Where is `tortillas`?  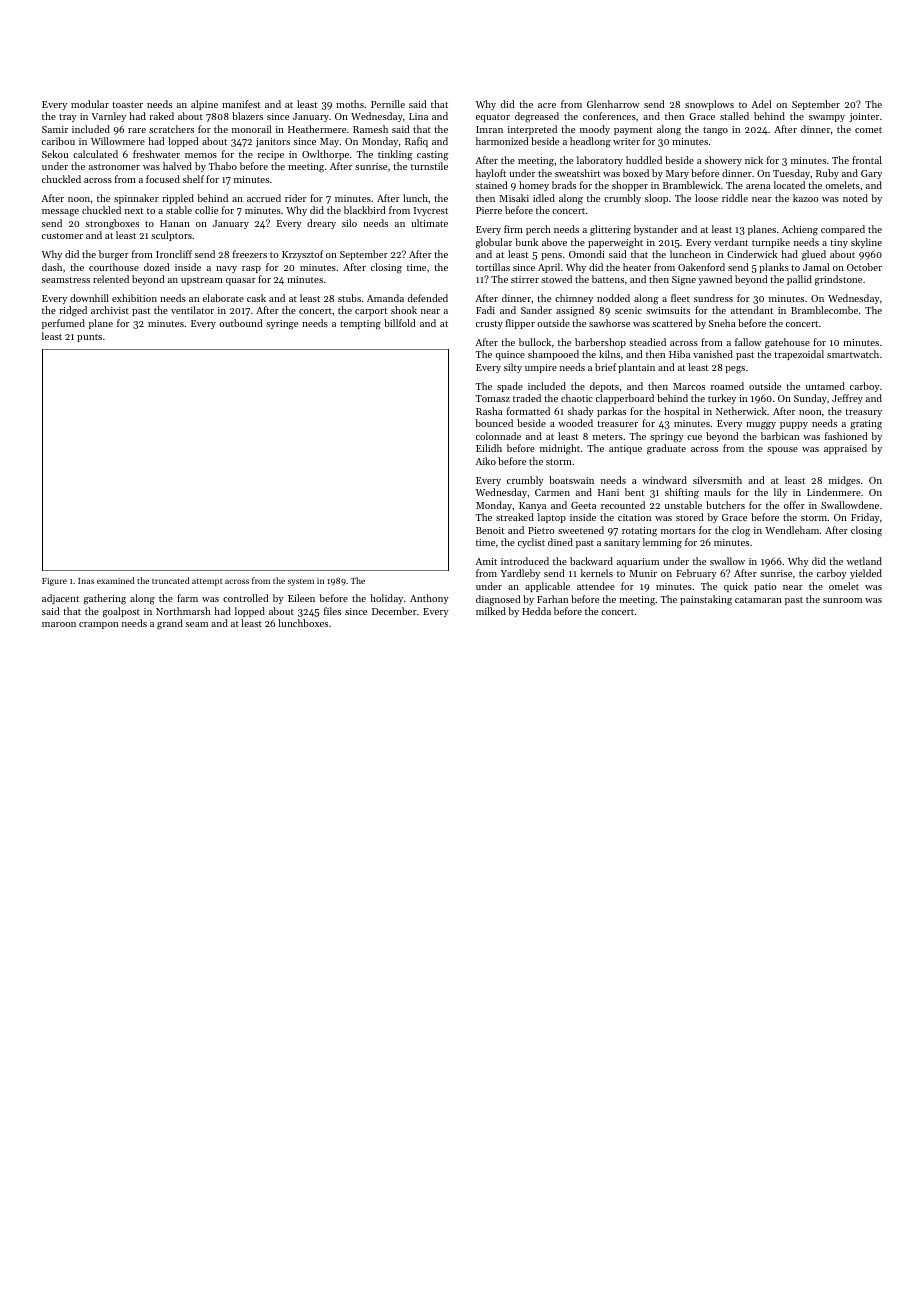 tortillas is located at coordinates (493, 267).
